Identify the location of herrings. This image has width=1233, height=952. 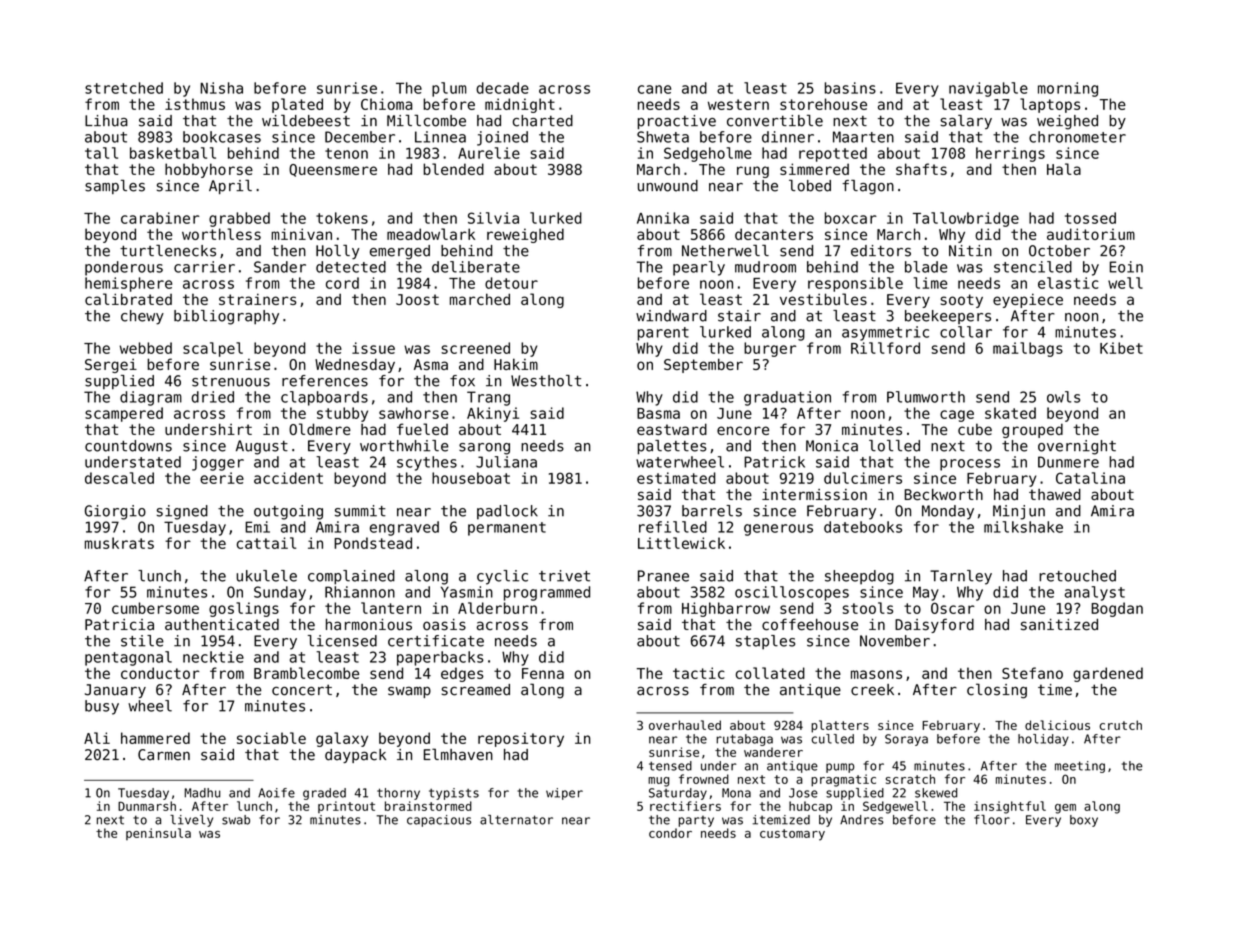
(1010, 154).
